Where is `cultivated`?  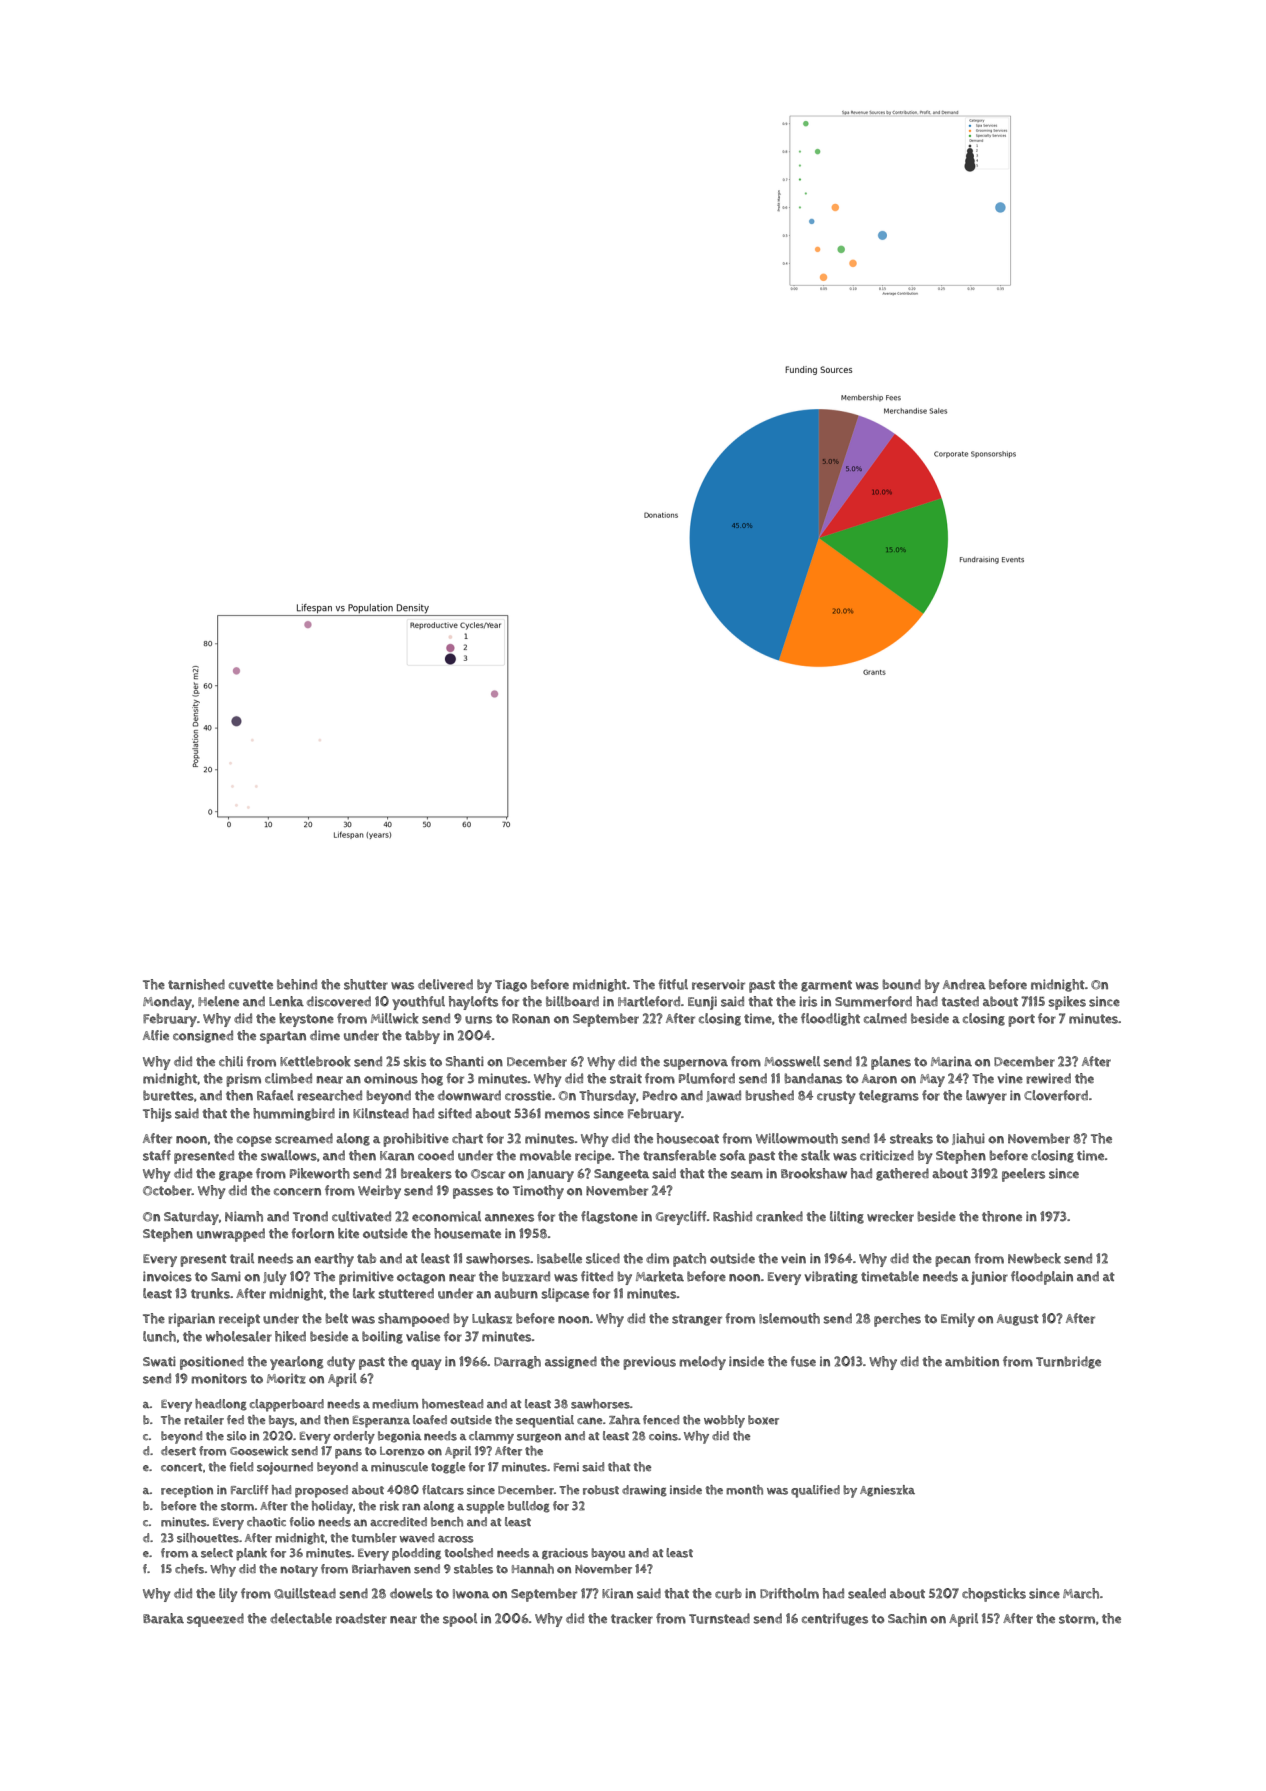 cultivated is located at coordinates (361, 1216).
